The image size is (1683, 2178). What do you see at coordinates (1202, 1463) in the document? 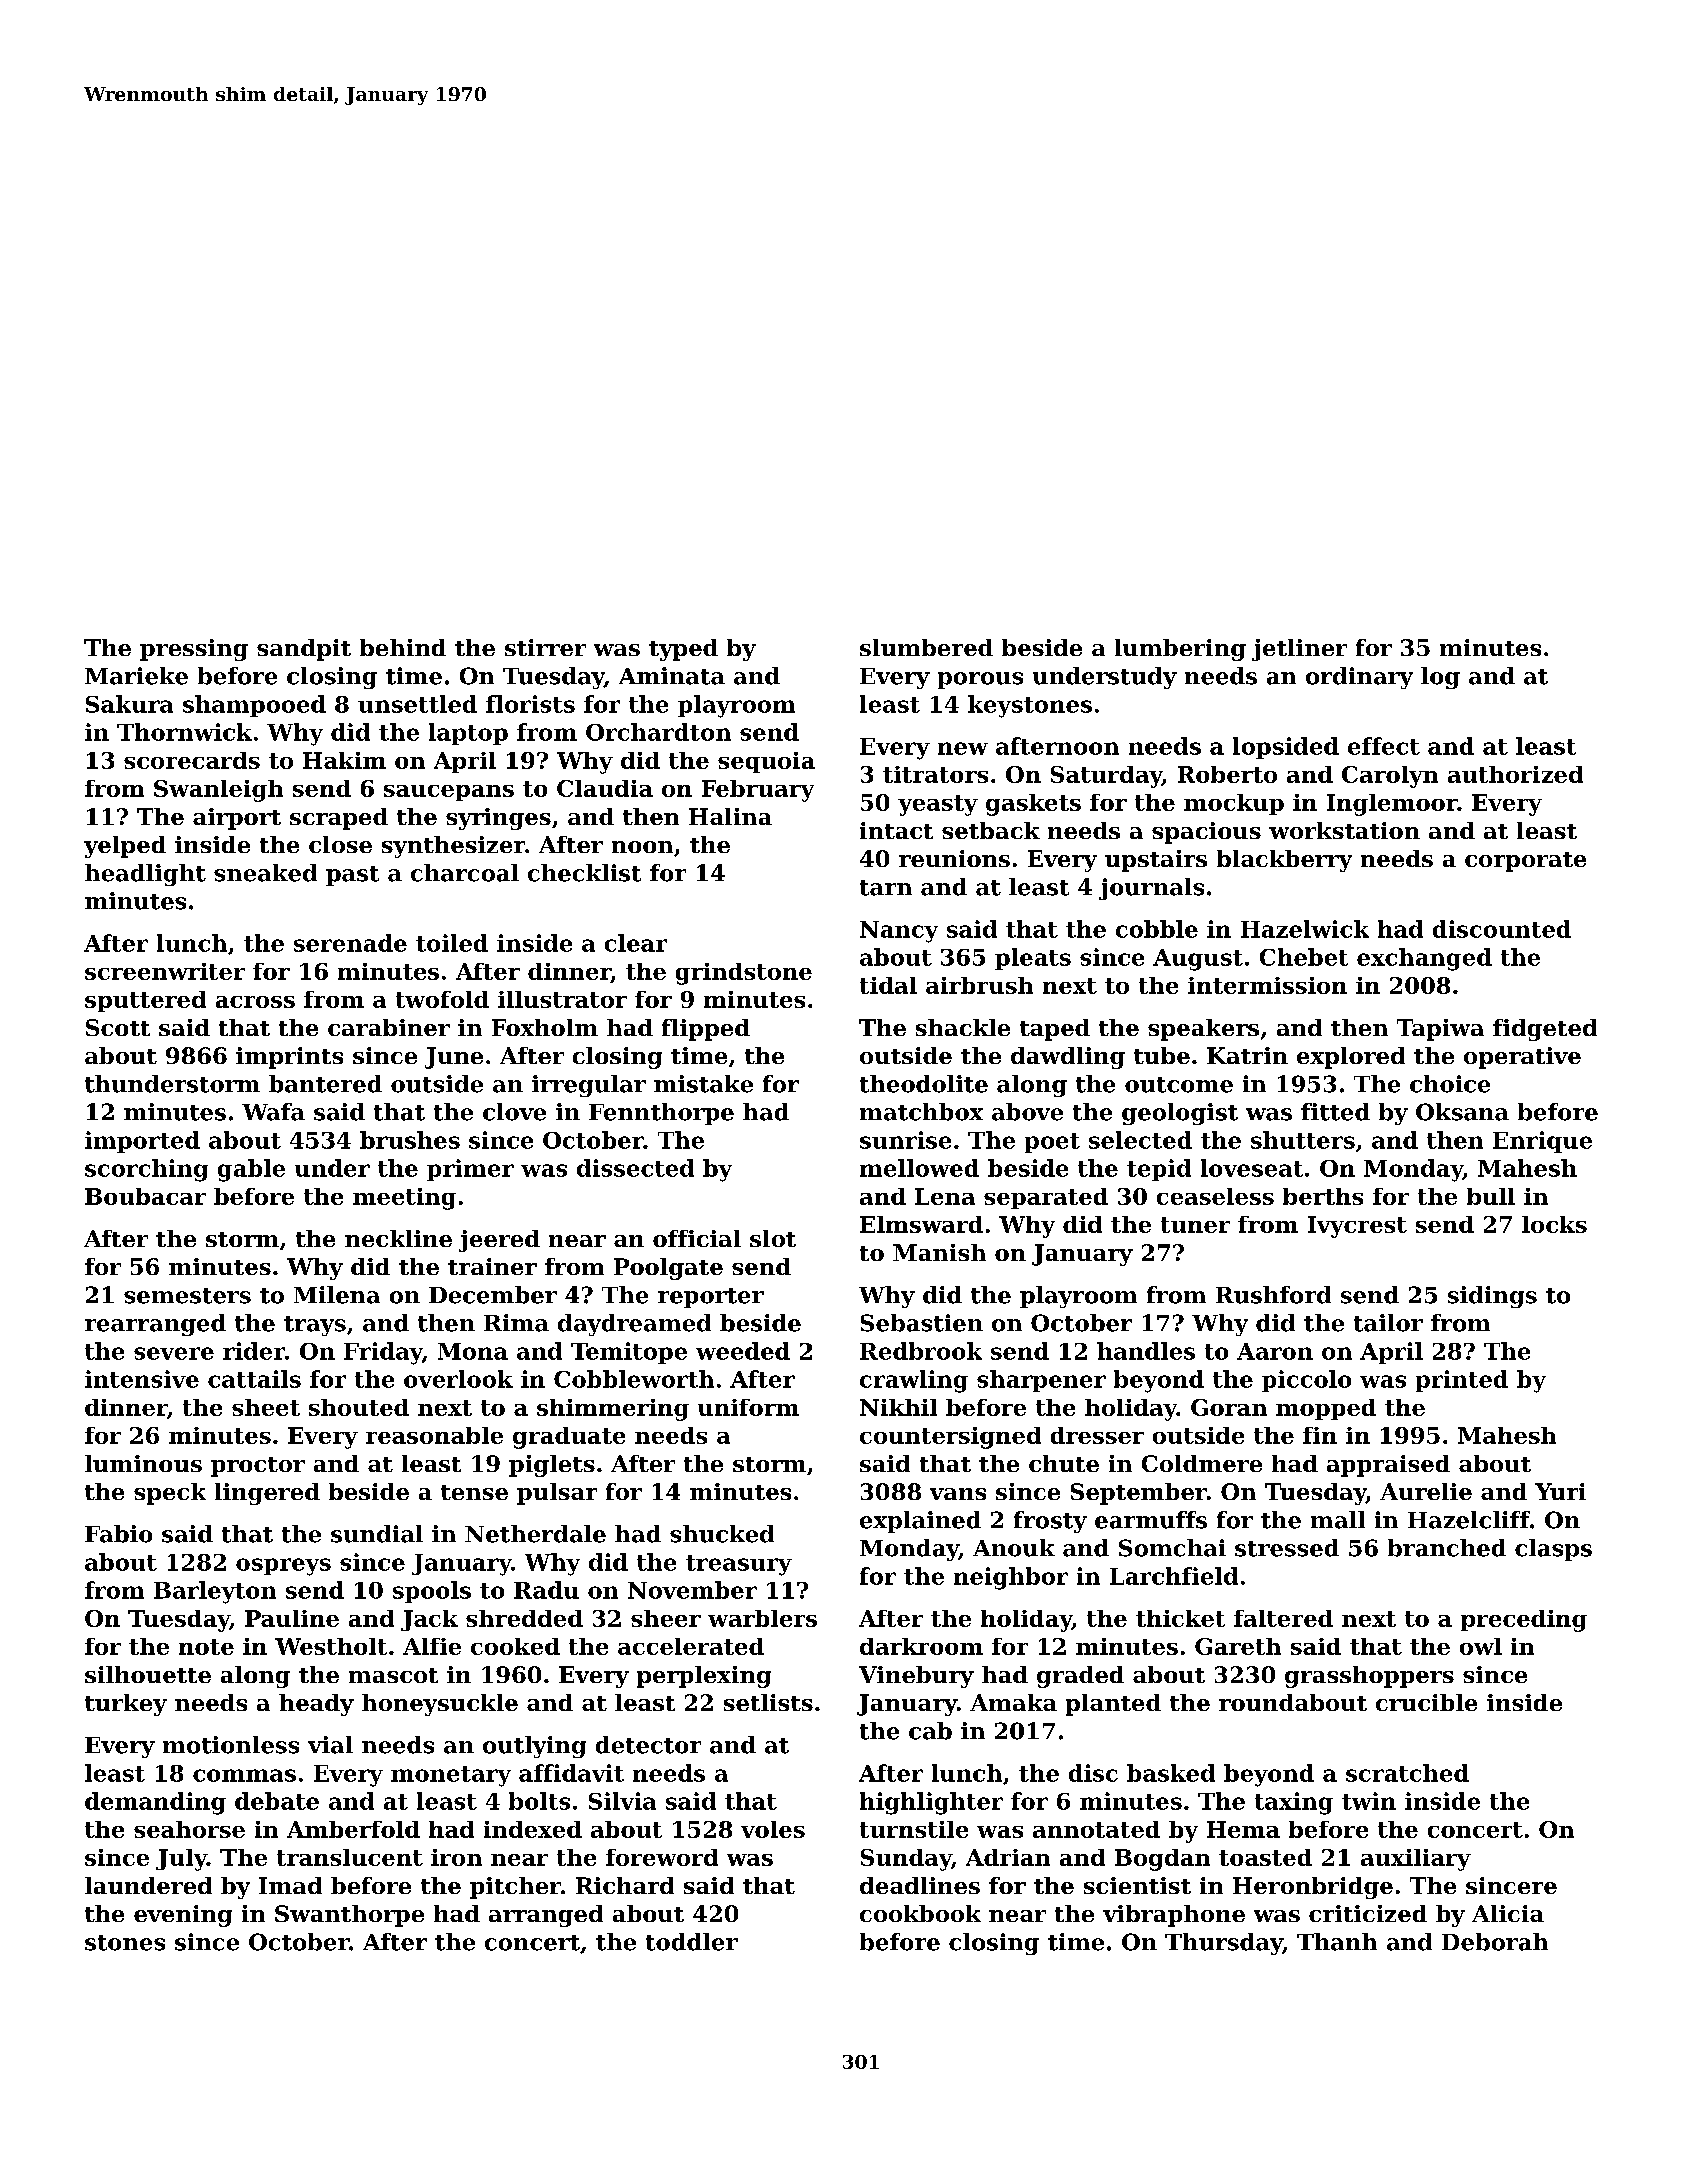
I see `Coldmere` at bounding box center [1202, 1463].
